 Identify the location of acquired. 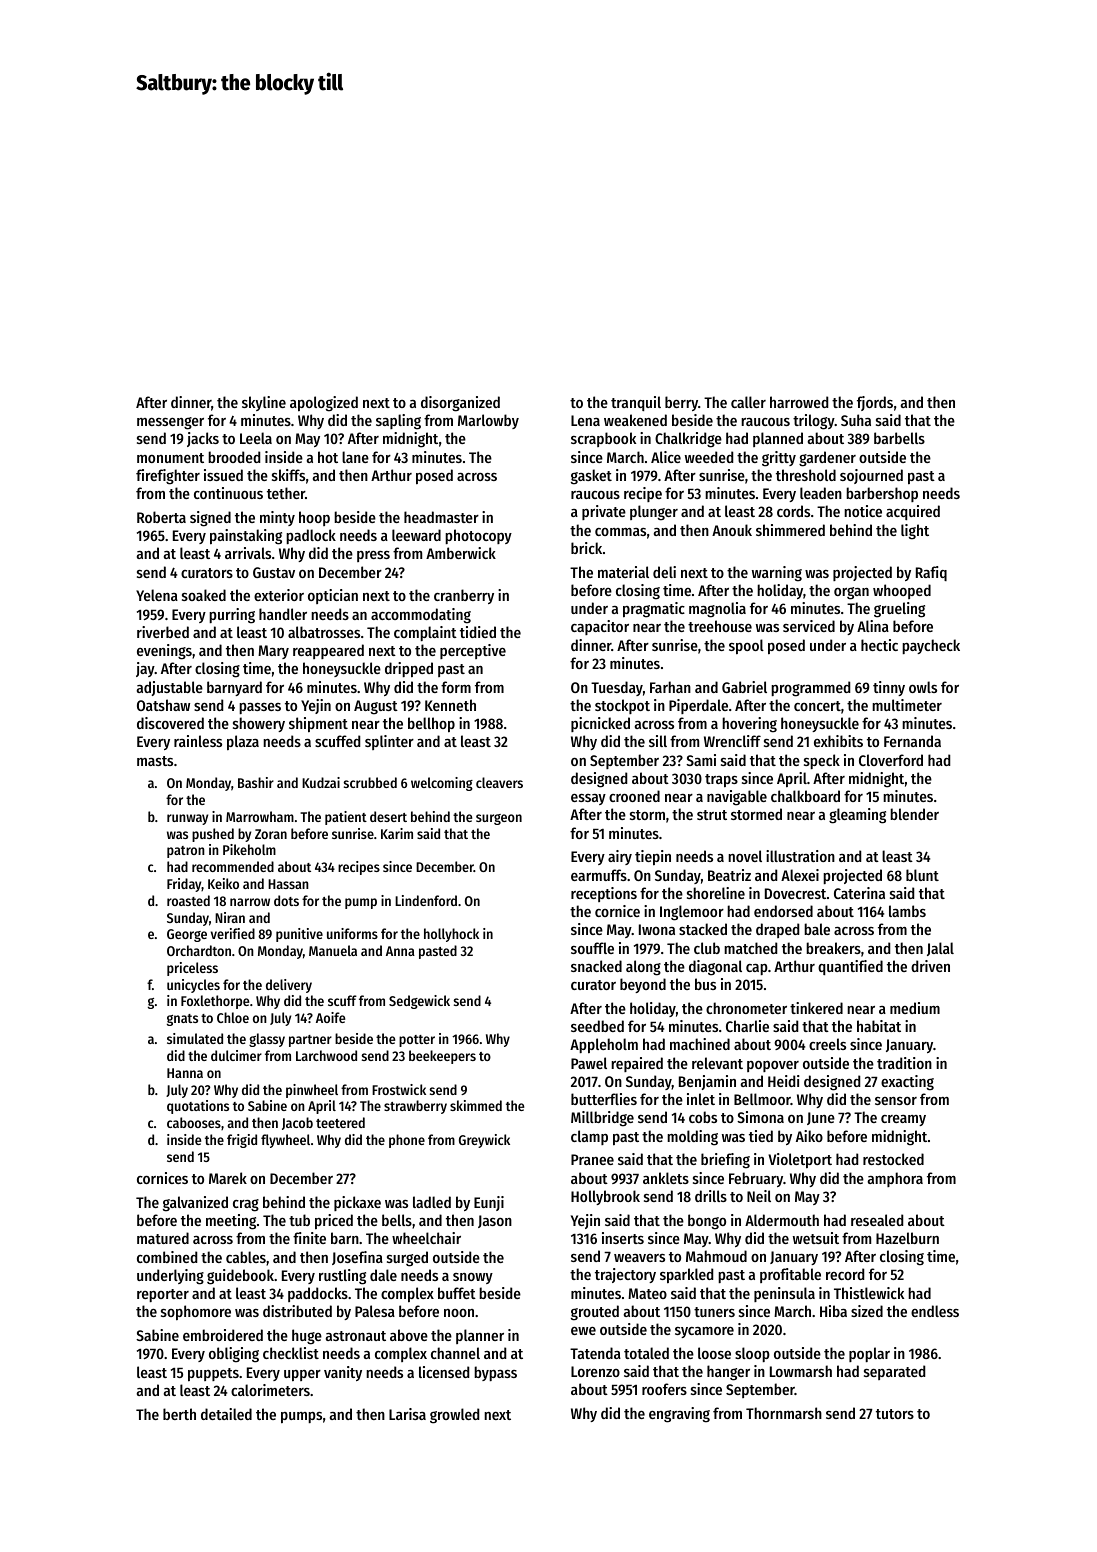
(913, 512).
